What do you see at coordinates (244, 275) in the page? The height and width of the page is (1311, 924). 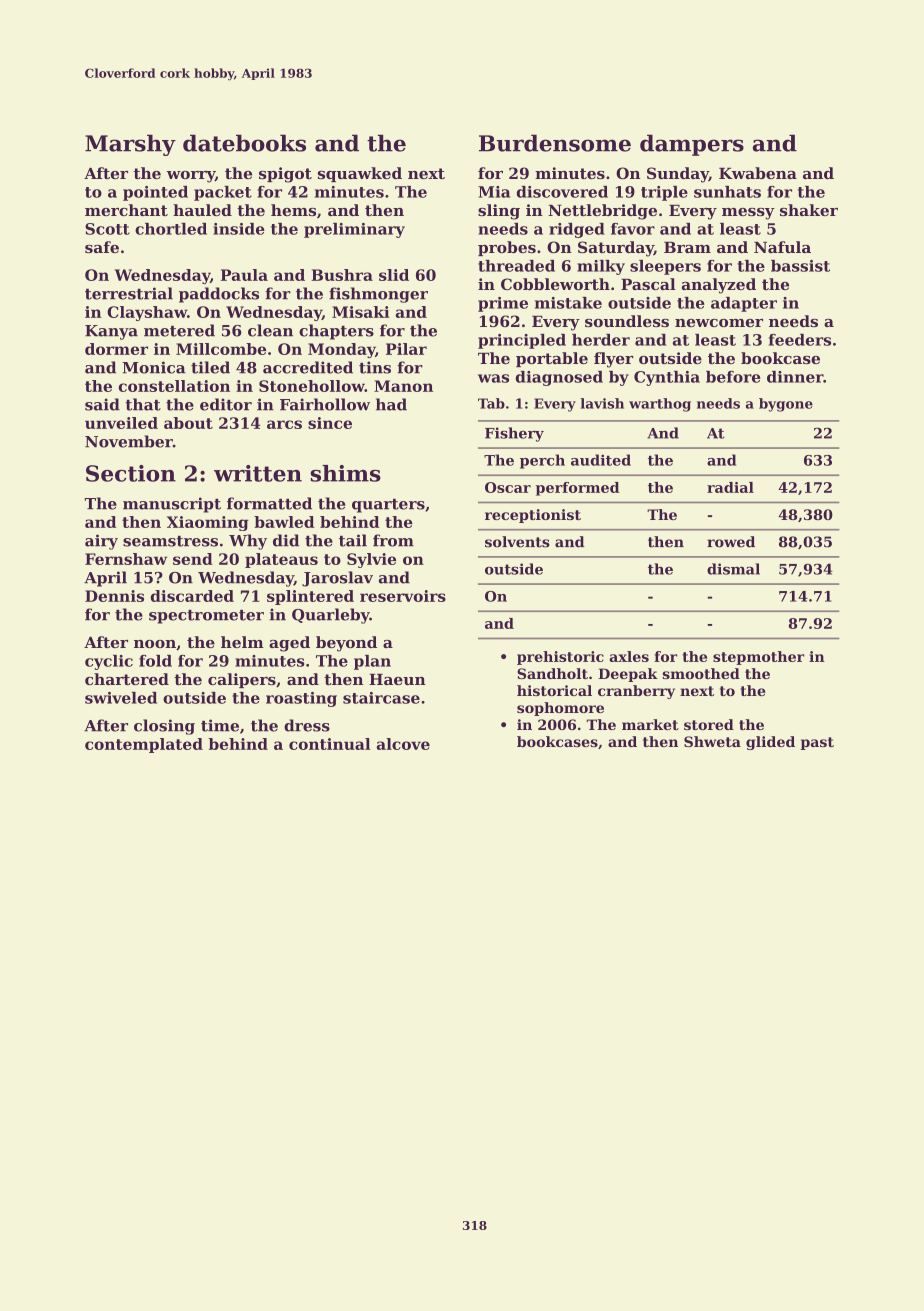 I see `Paula` at bounding box center [244, 275].
